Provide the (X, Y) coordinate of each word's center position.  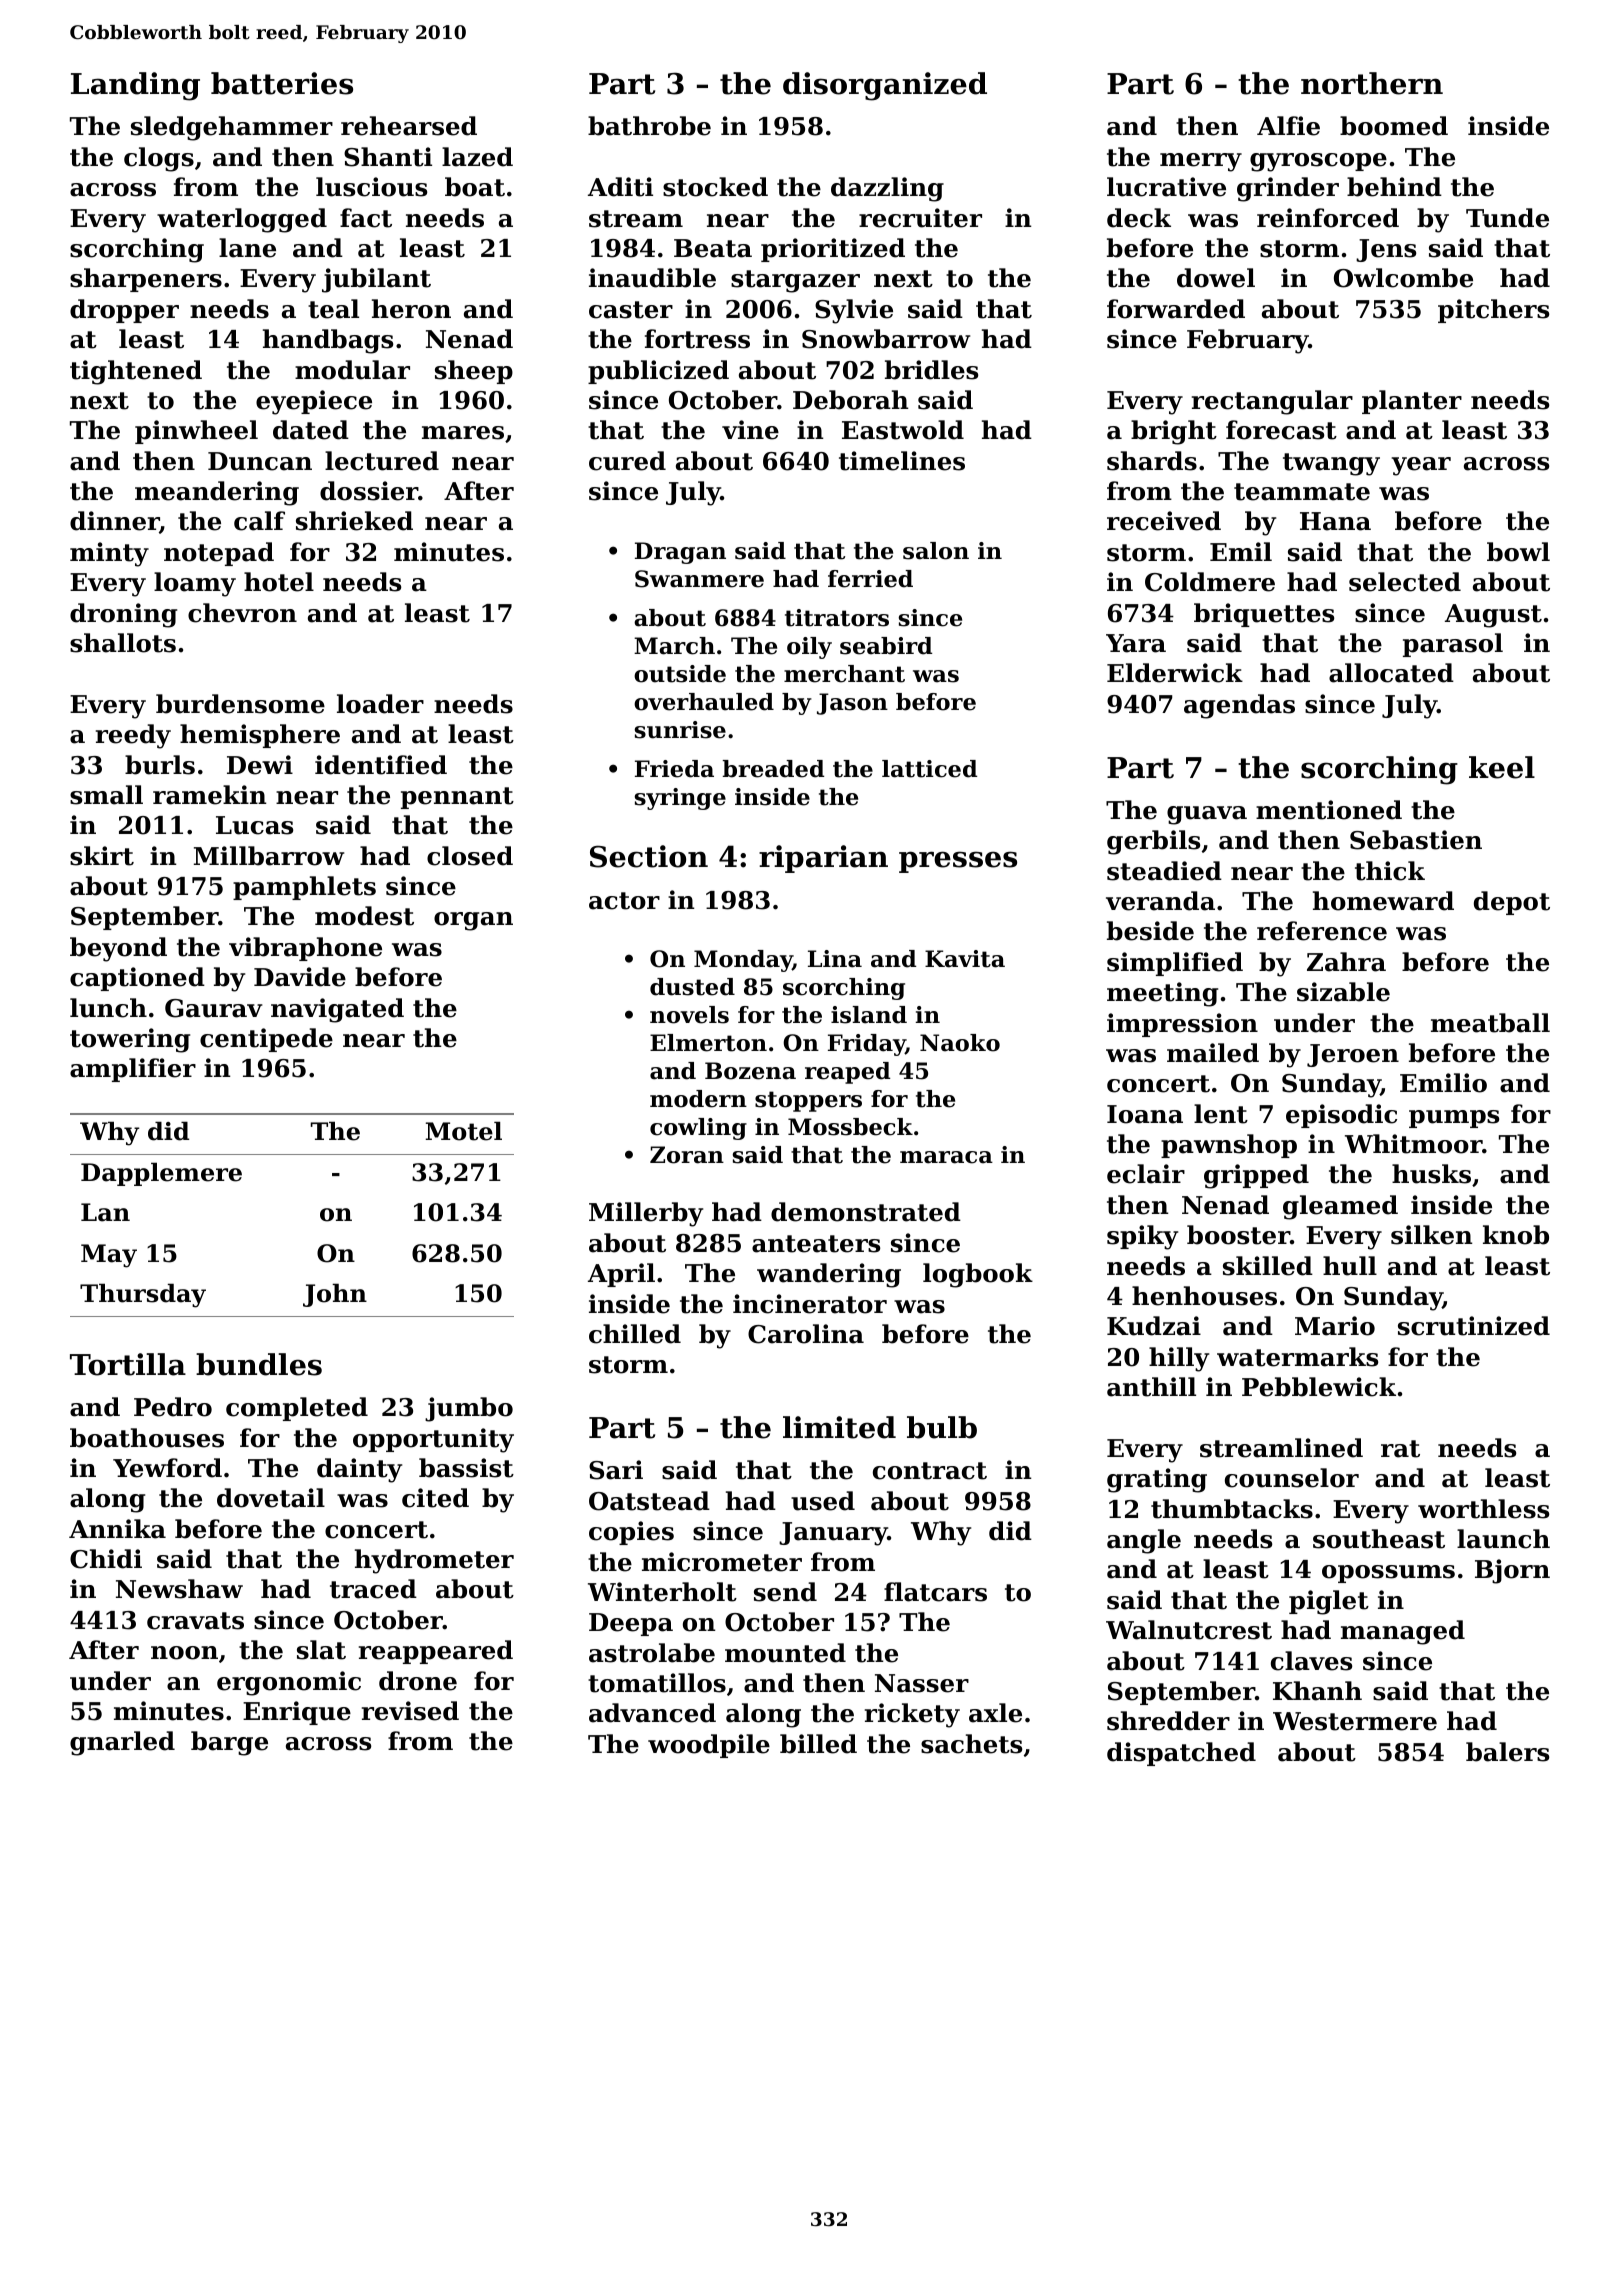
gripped (1256, 1176)
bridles (931, 370)
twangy (1331, 464)
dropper (124, 311)
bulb (942, 1427)
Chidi (106, 1559)
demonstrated (866, 1212)
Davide (300, 977)
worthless (1483, 1509)
